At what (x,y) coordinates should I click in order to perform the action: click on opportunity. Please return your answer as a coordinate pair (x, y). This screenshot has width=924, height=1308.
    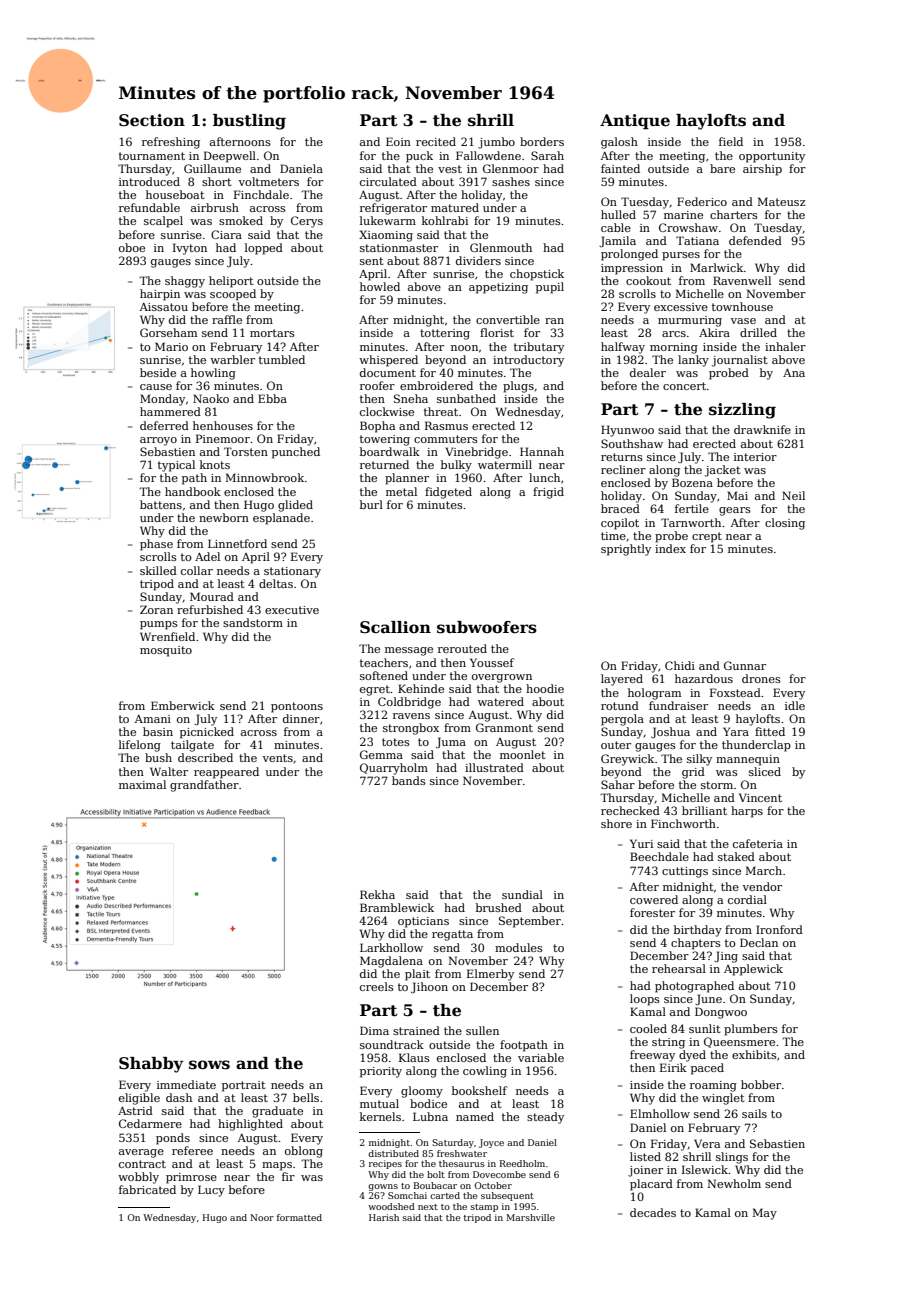
    Looking at the image, I should click on (772, 157).
